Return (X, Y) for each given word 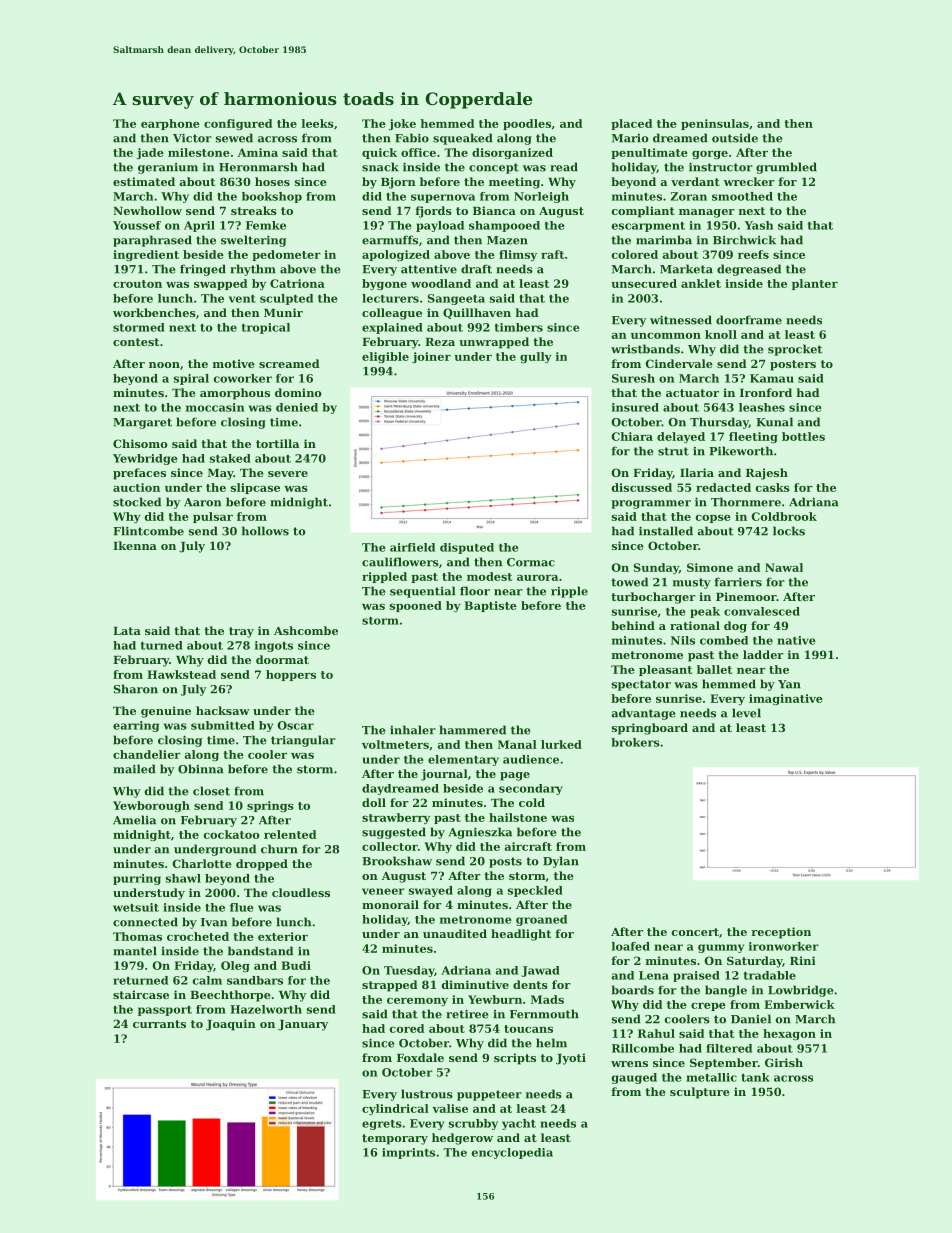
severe (288, 474)
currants (159, 1024)
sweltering (253, 241)
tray (241, 632)
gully (536, 357)
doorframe (749, 320)
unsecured (644, 283)
